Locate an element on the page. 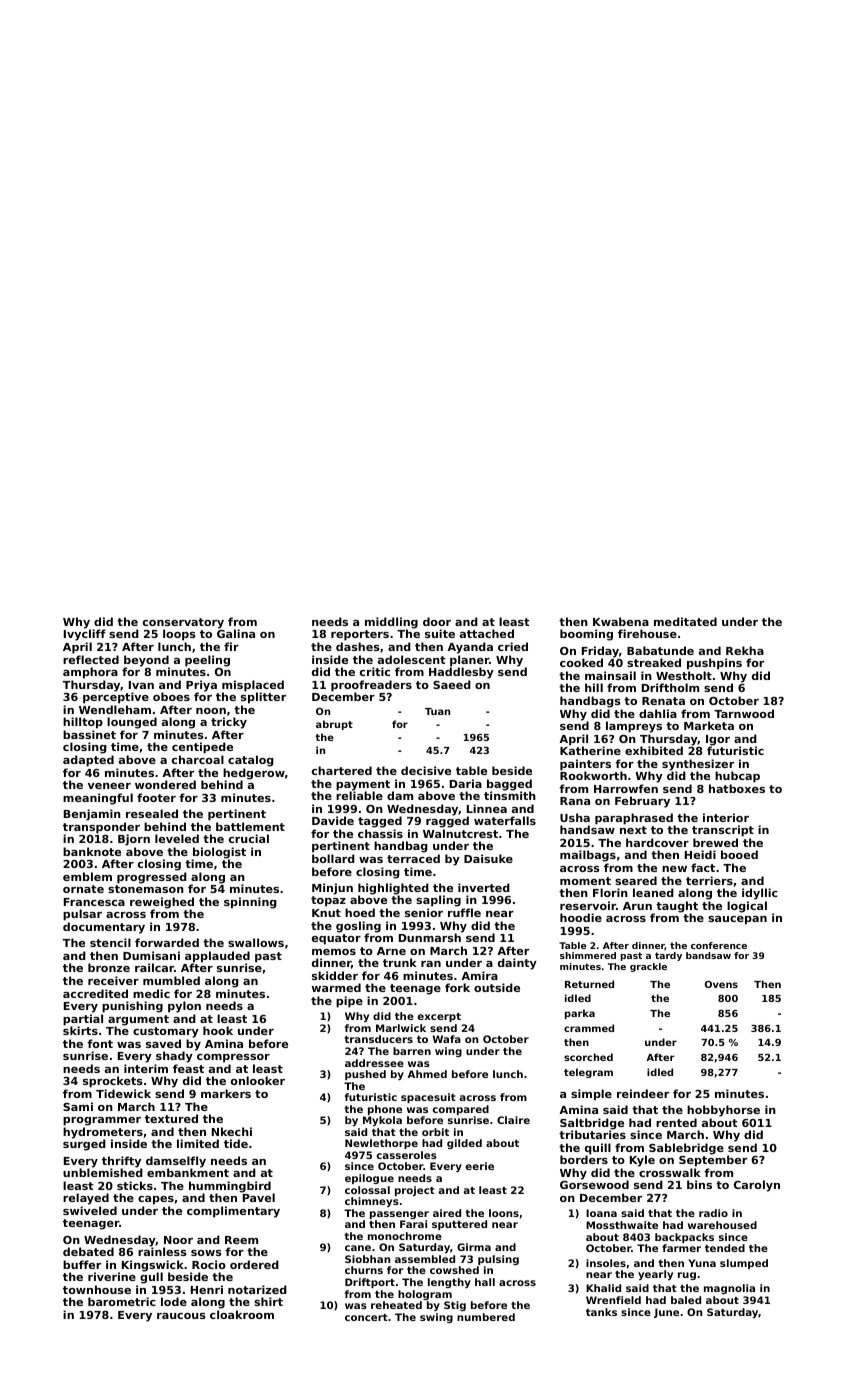  trunk is located at coordinates (400, 962).
